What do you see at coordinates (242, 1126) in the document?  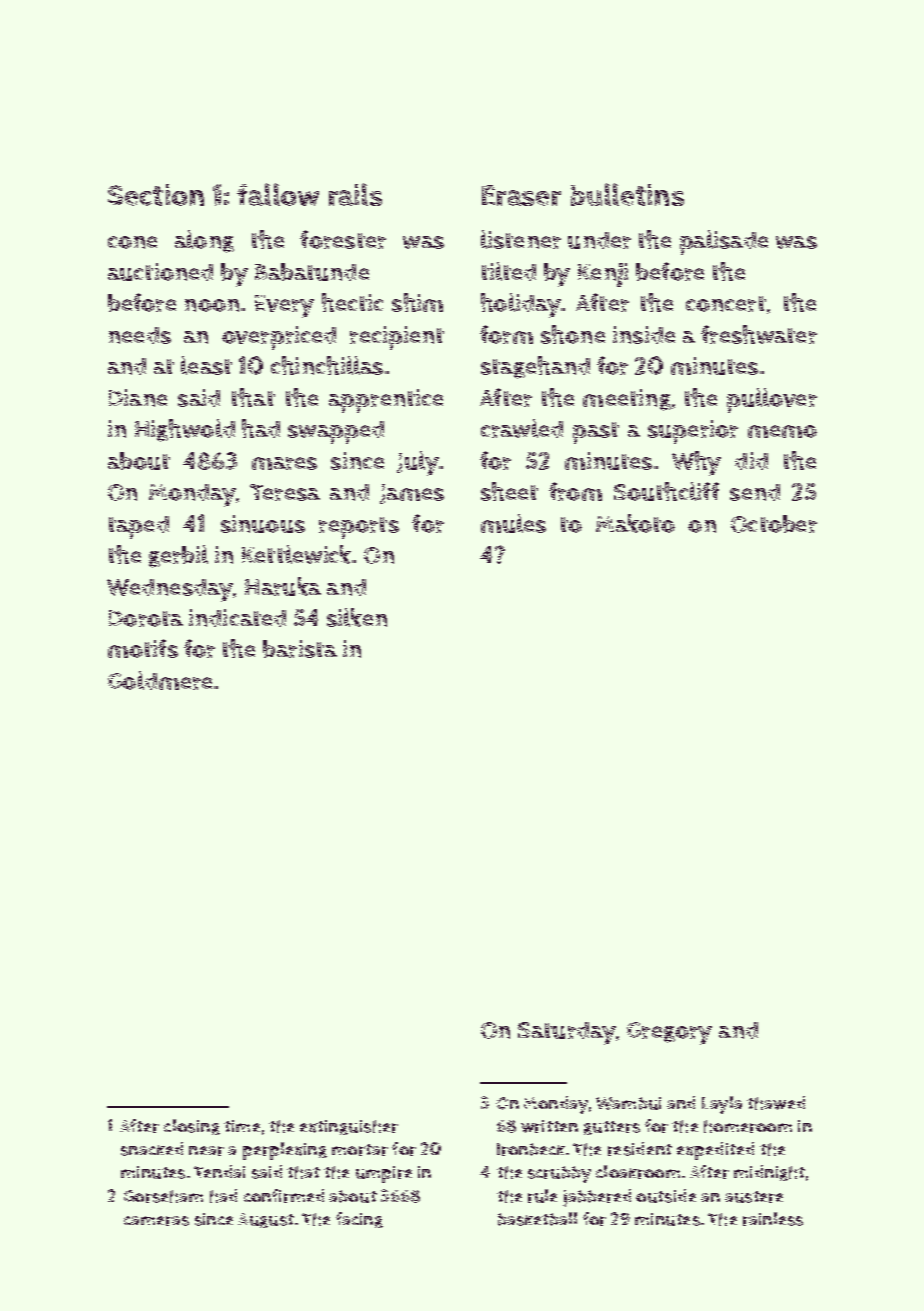 I see `time` at bounding box center [242, 1126].
